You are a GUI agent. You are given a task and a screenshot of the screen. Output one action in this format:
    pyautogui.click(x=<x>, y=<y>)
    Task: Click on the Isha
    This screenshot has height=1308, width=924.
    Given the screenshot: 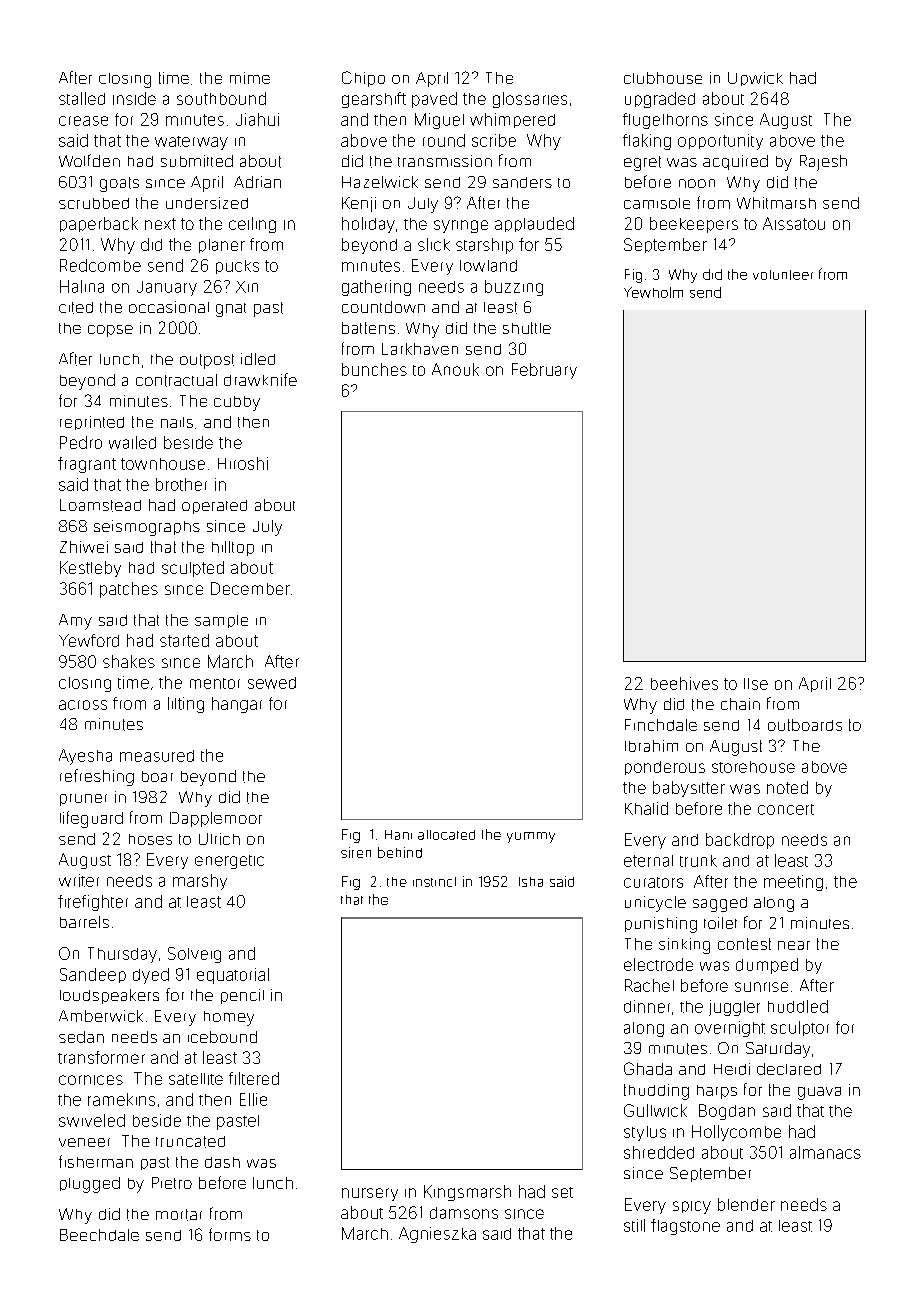 What is the action you would take?
    pyautogui.click(x=531, y=882)
